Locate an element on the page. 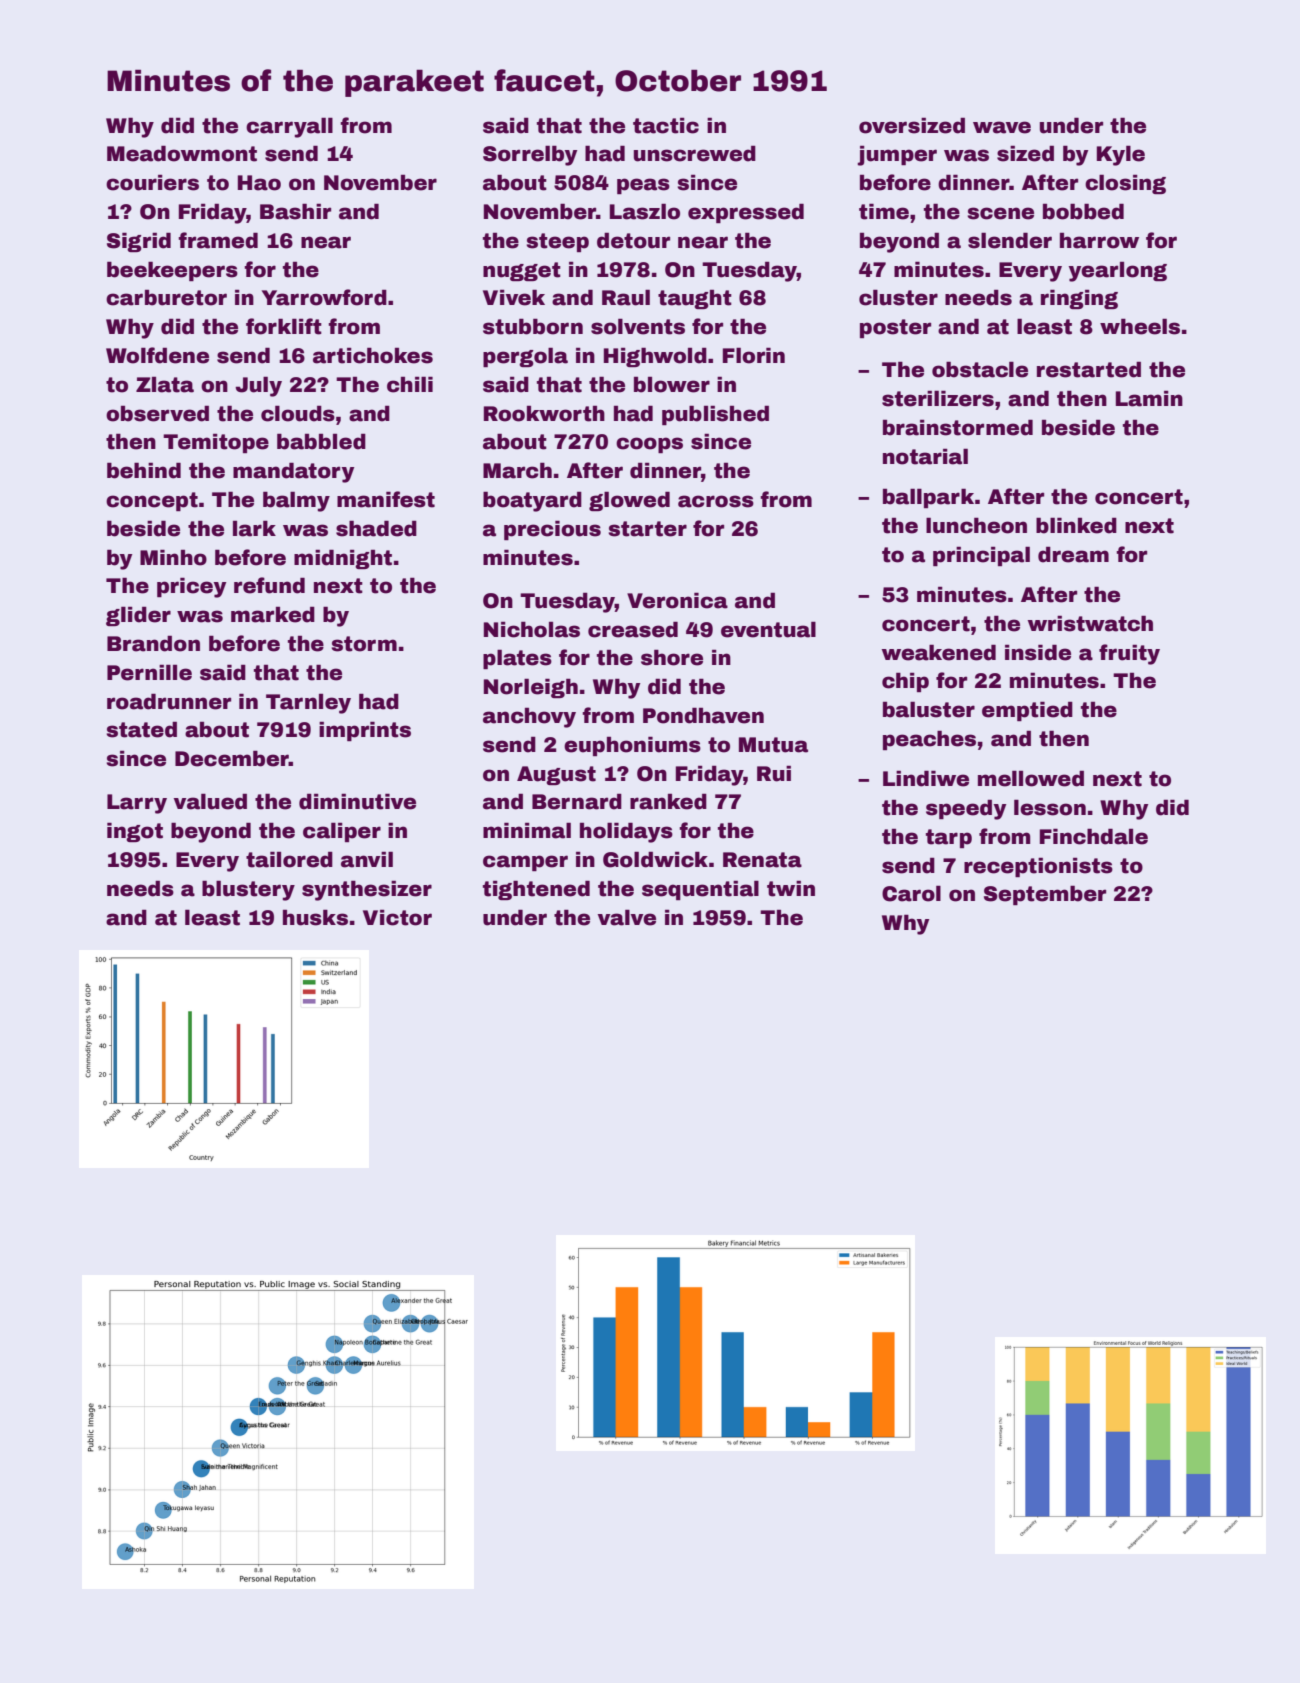 This page has height=1683, width=1300. wave is located at coordinates (1002, 127).
